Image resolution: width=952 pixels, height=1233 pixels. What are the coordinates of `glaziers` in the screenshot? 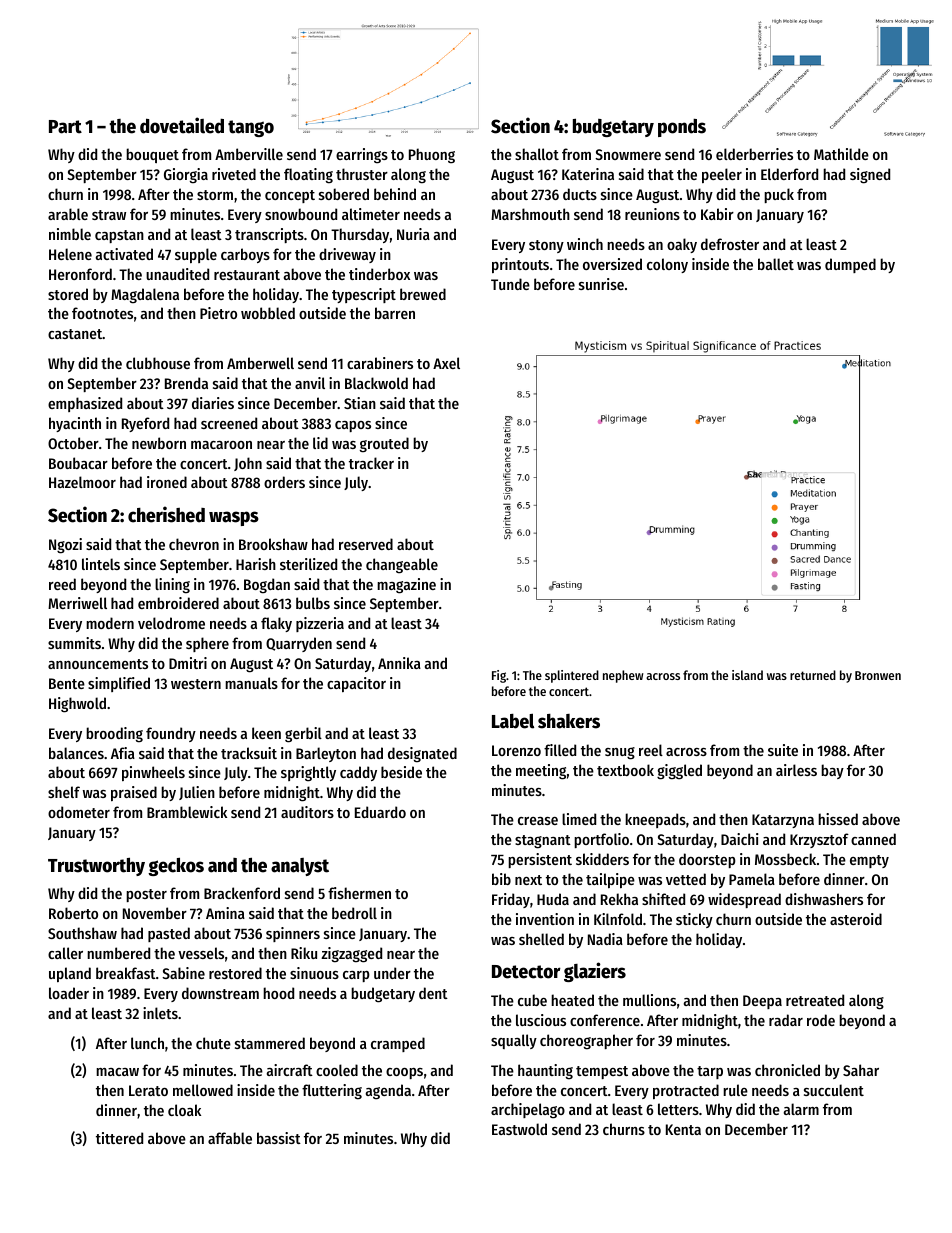 It's located at (595, 972).
